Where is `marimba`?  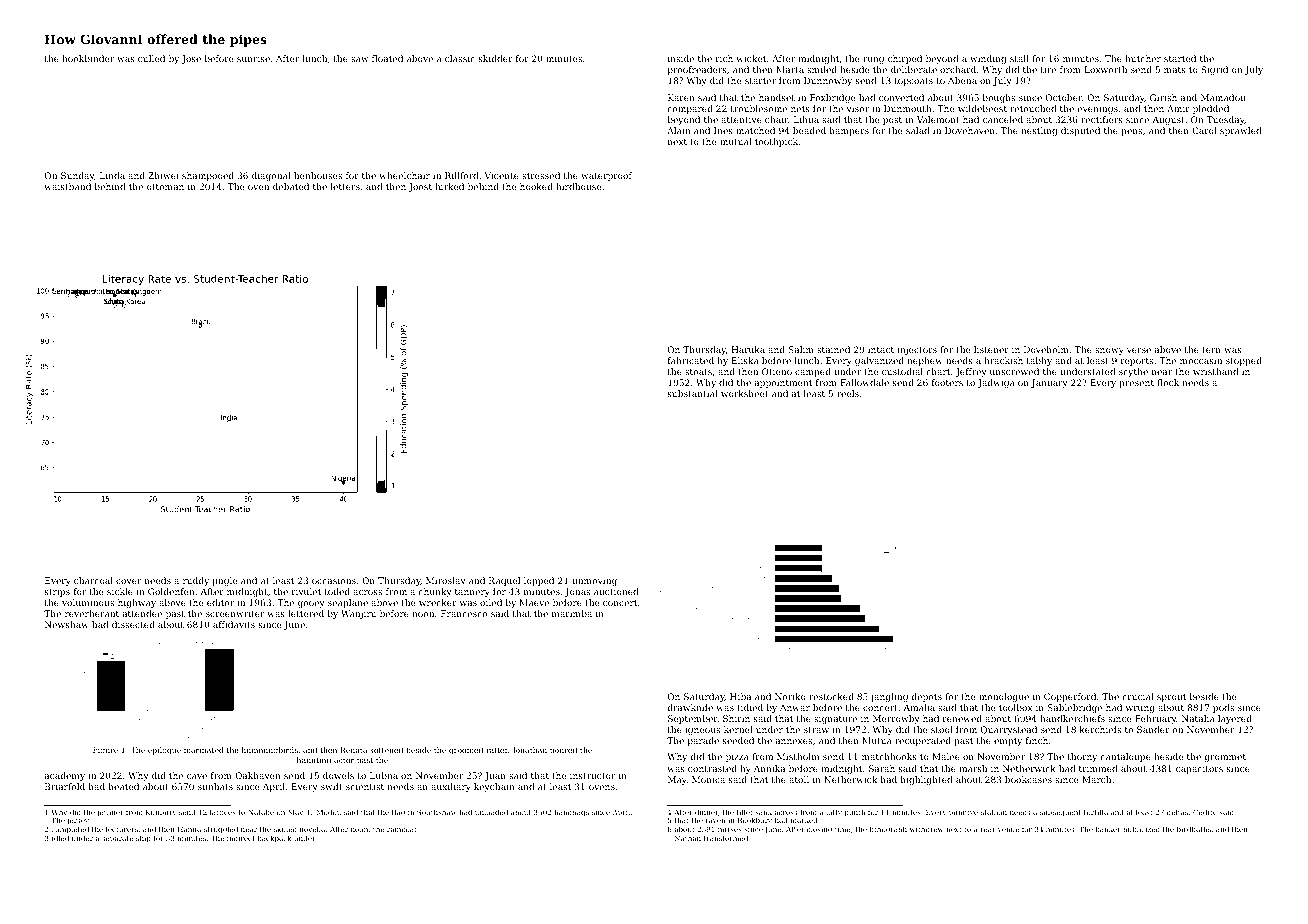
marimba is located at coordinates (572, 613).
